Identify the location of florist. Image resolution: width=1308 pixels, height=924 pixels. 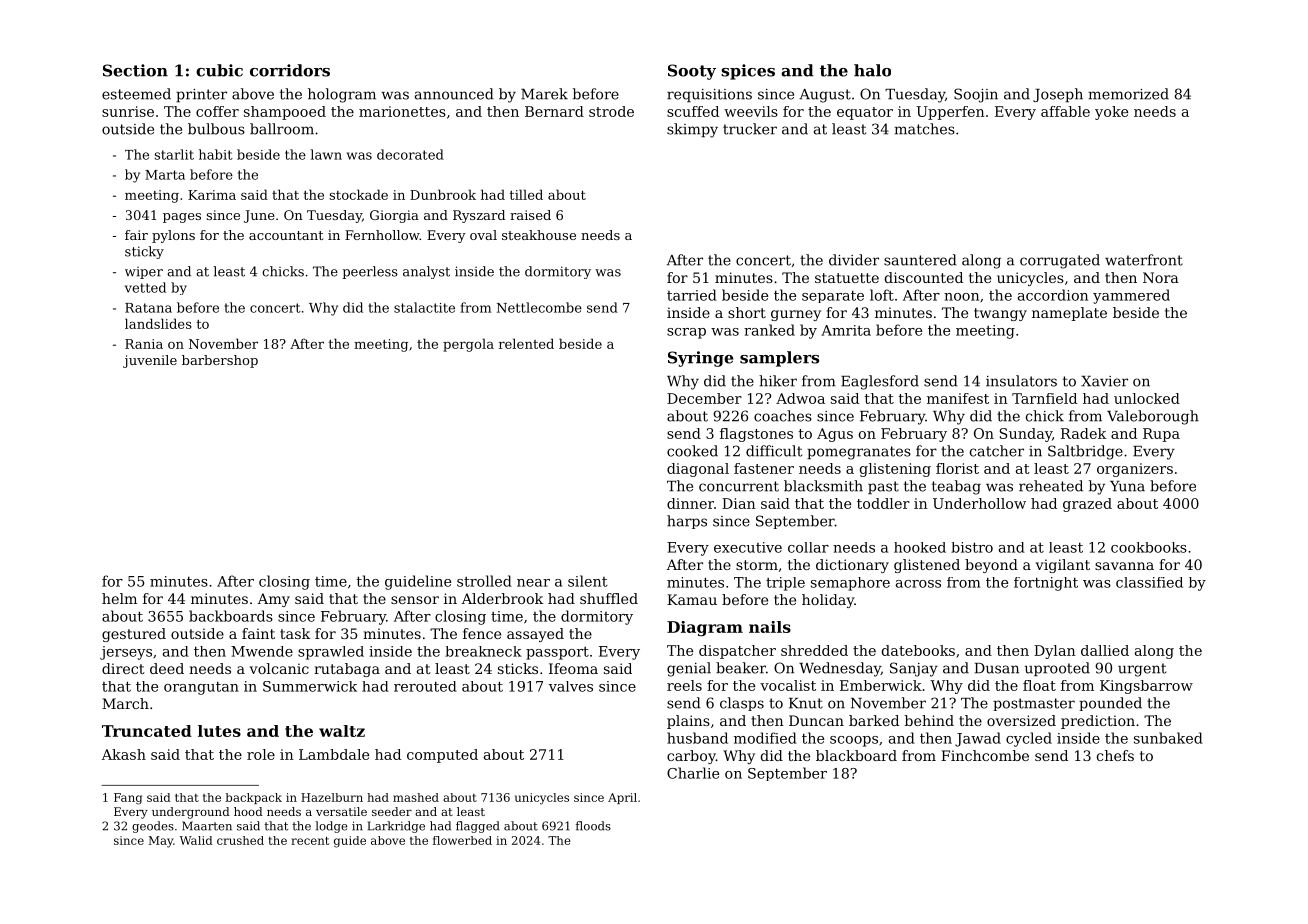
(957, 468).
